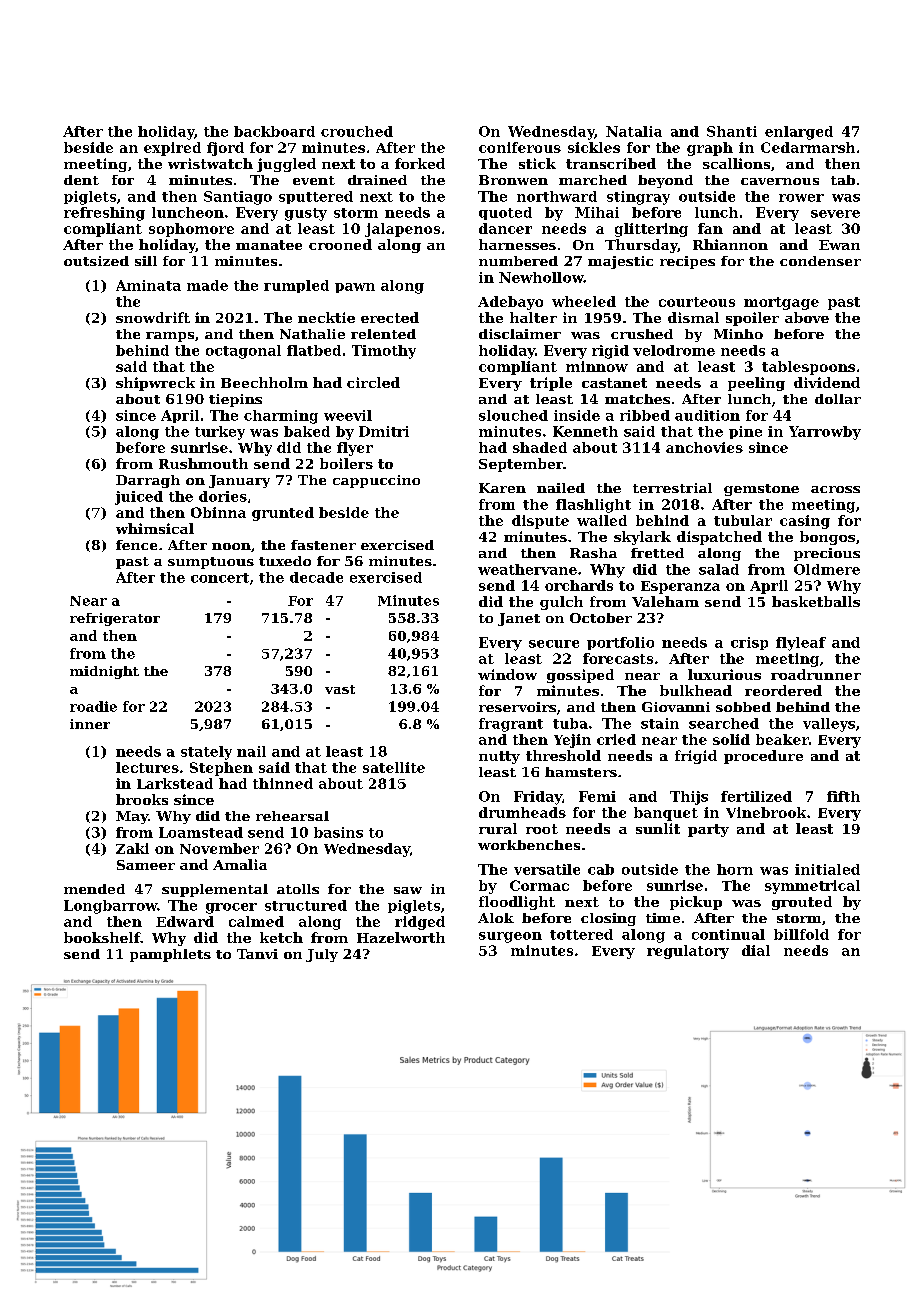 This screenshot has width=924, height=1308. I want to click on beaker, so click(782, 739).
